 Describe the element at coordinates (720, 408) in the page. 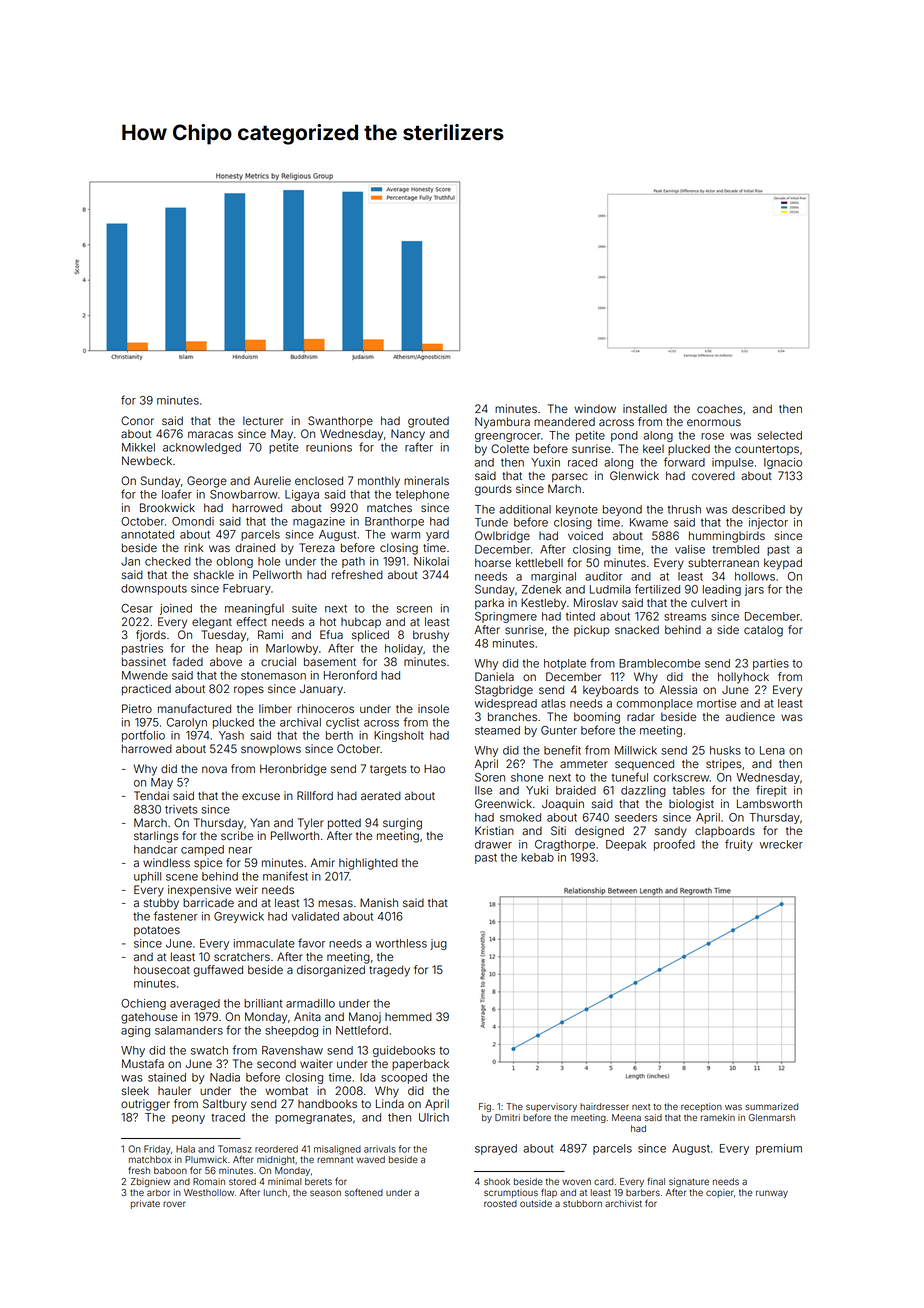

I see `coaches` at that location.
